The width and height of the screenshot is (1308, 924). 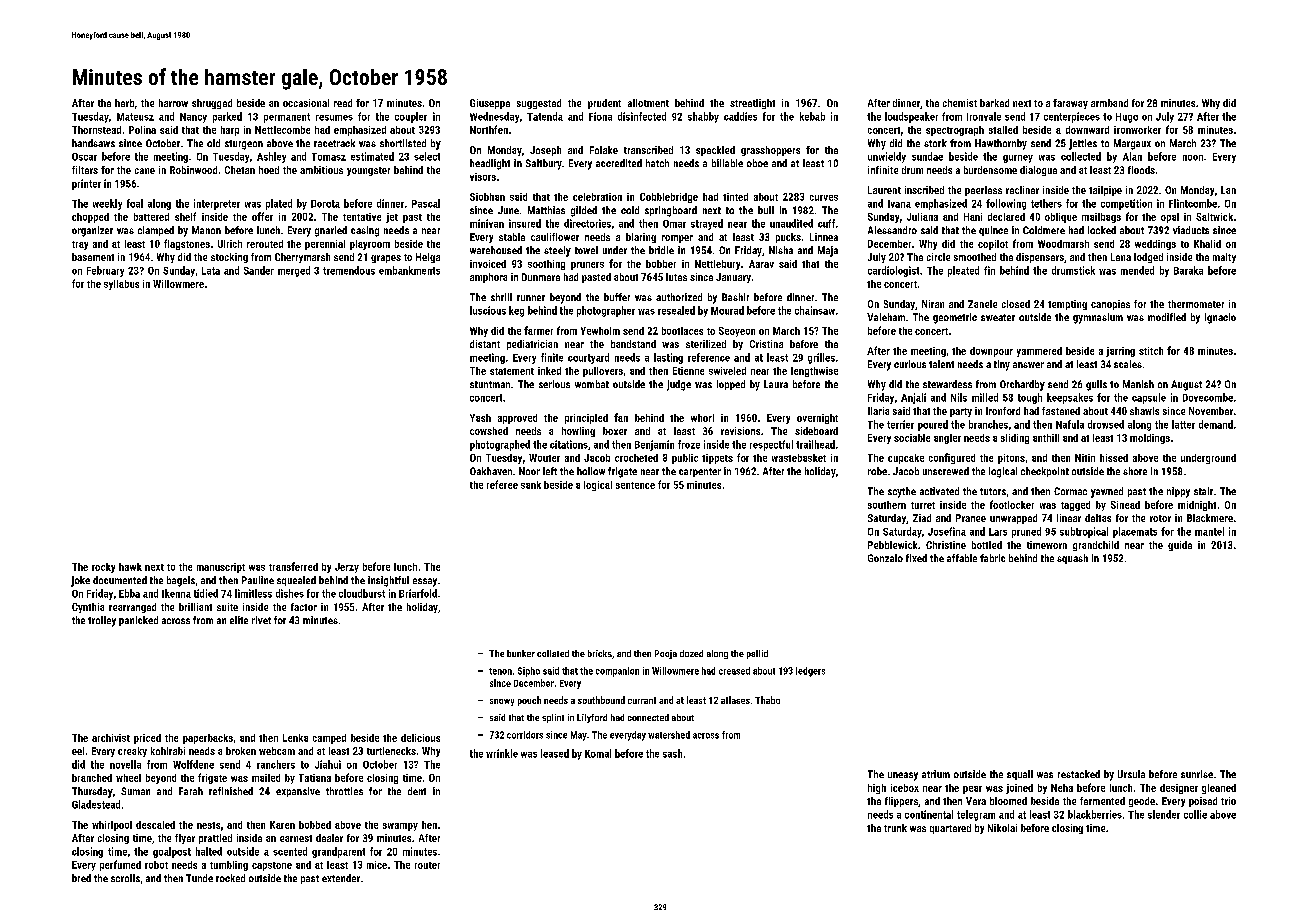 I want to click on pediatrician, so click(x=532, y=345).
